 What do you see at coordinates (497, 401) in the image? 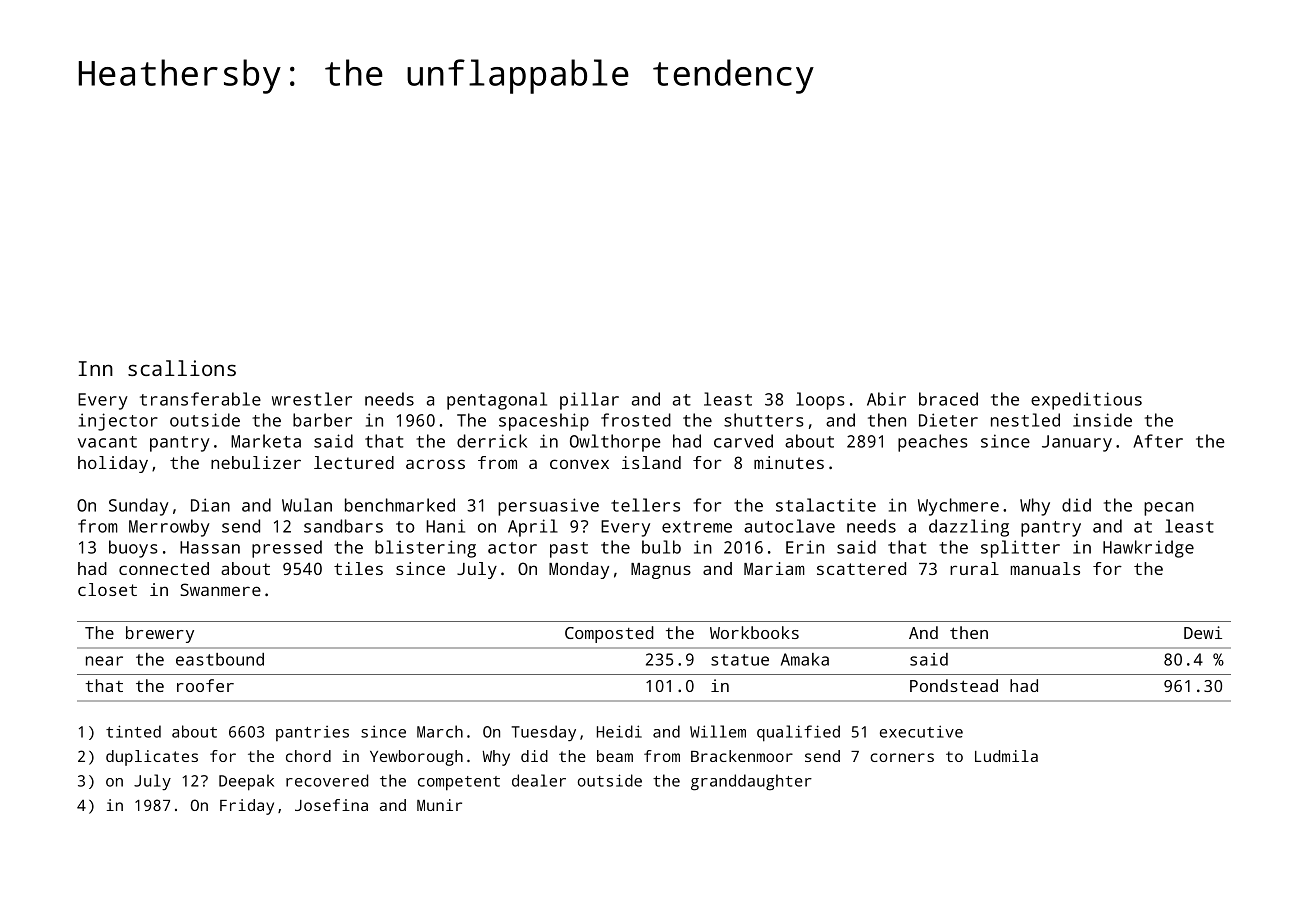
I see `pentagonal` at bounding box center [497, 401].
